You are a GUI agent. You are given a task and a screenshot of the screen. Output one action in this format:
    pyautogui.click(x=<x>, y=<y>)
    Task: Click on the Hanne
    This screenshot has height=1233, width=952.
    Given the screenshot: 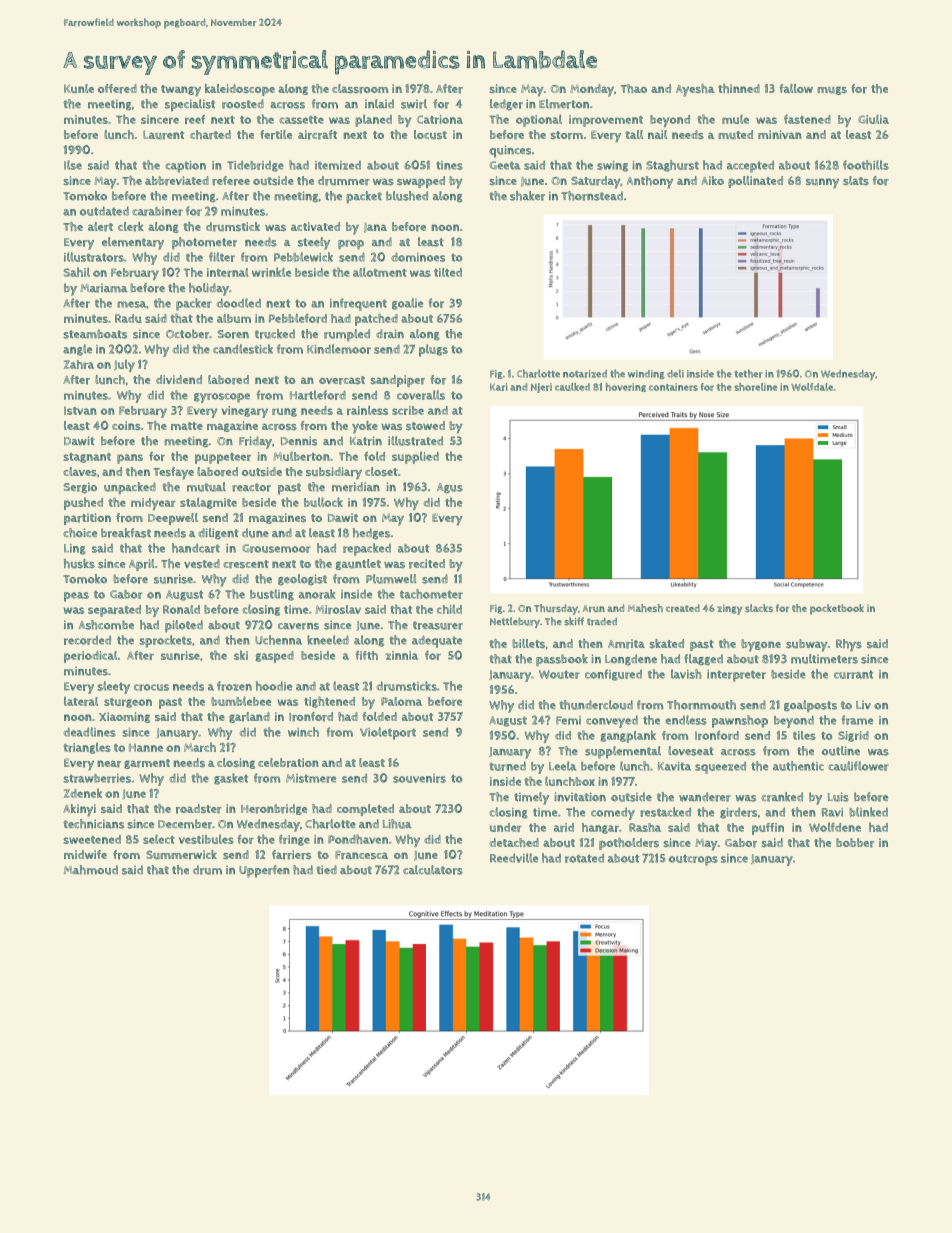 What is the action you would take?
    pyautogui.click(x=146, y=748)
